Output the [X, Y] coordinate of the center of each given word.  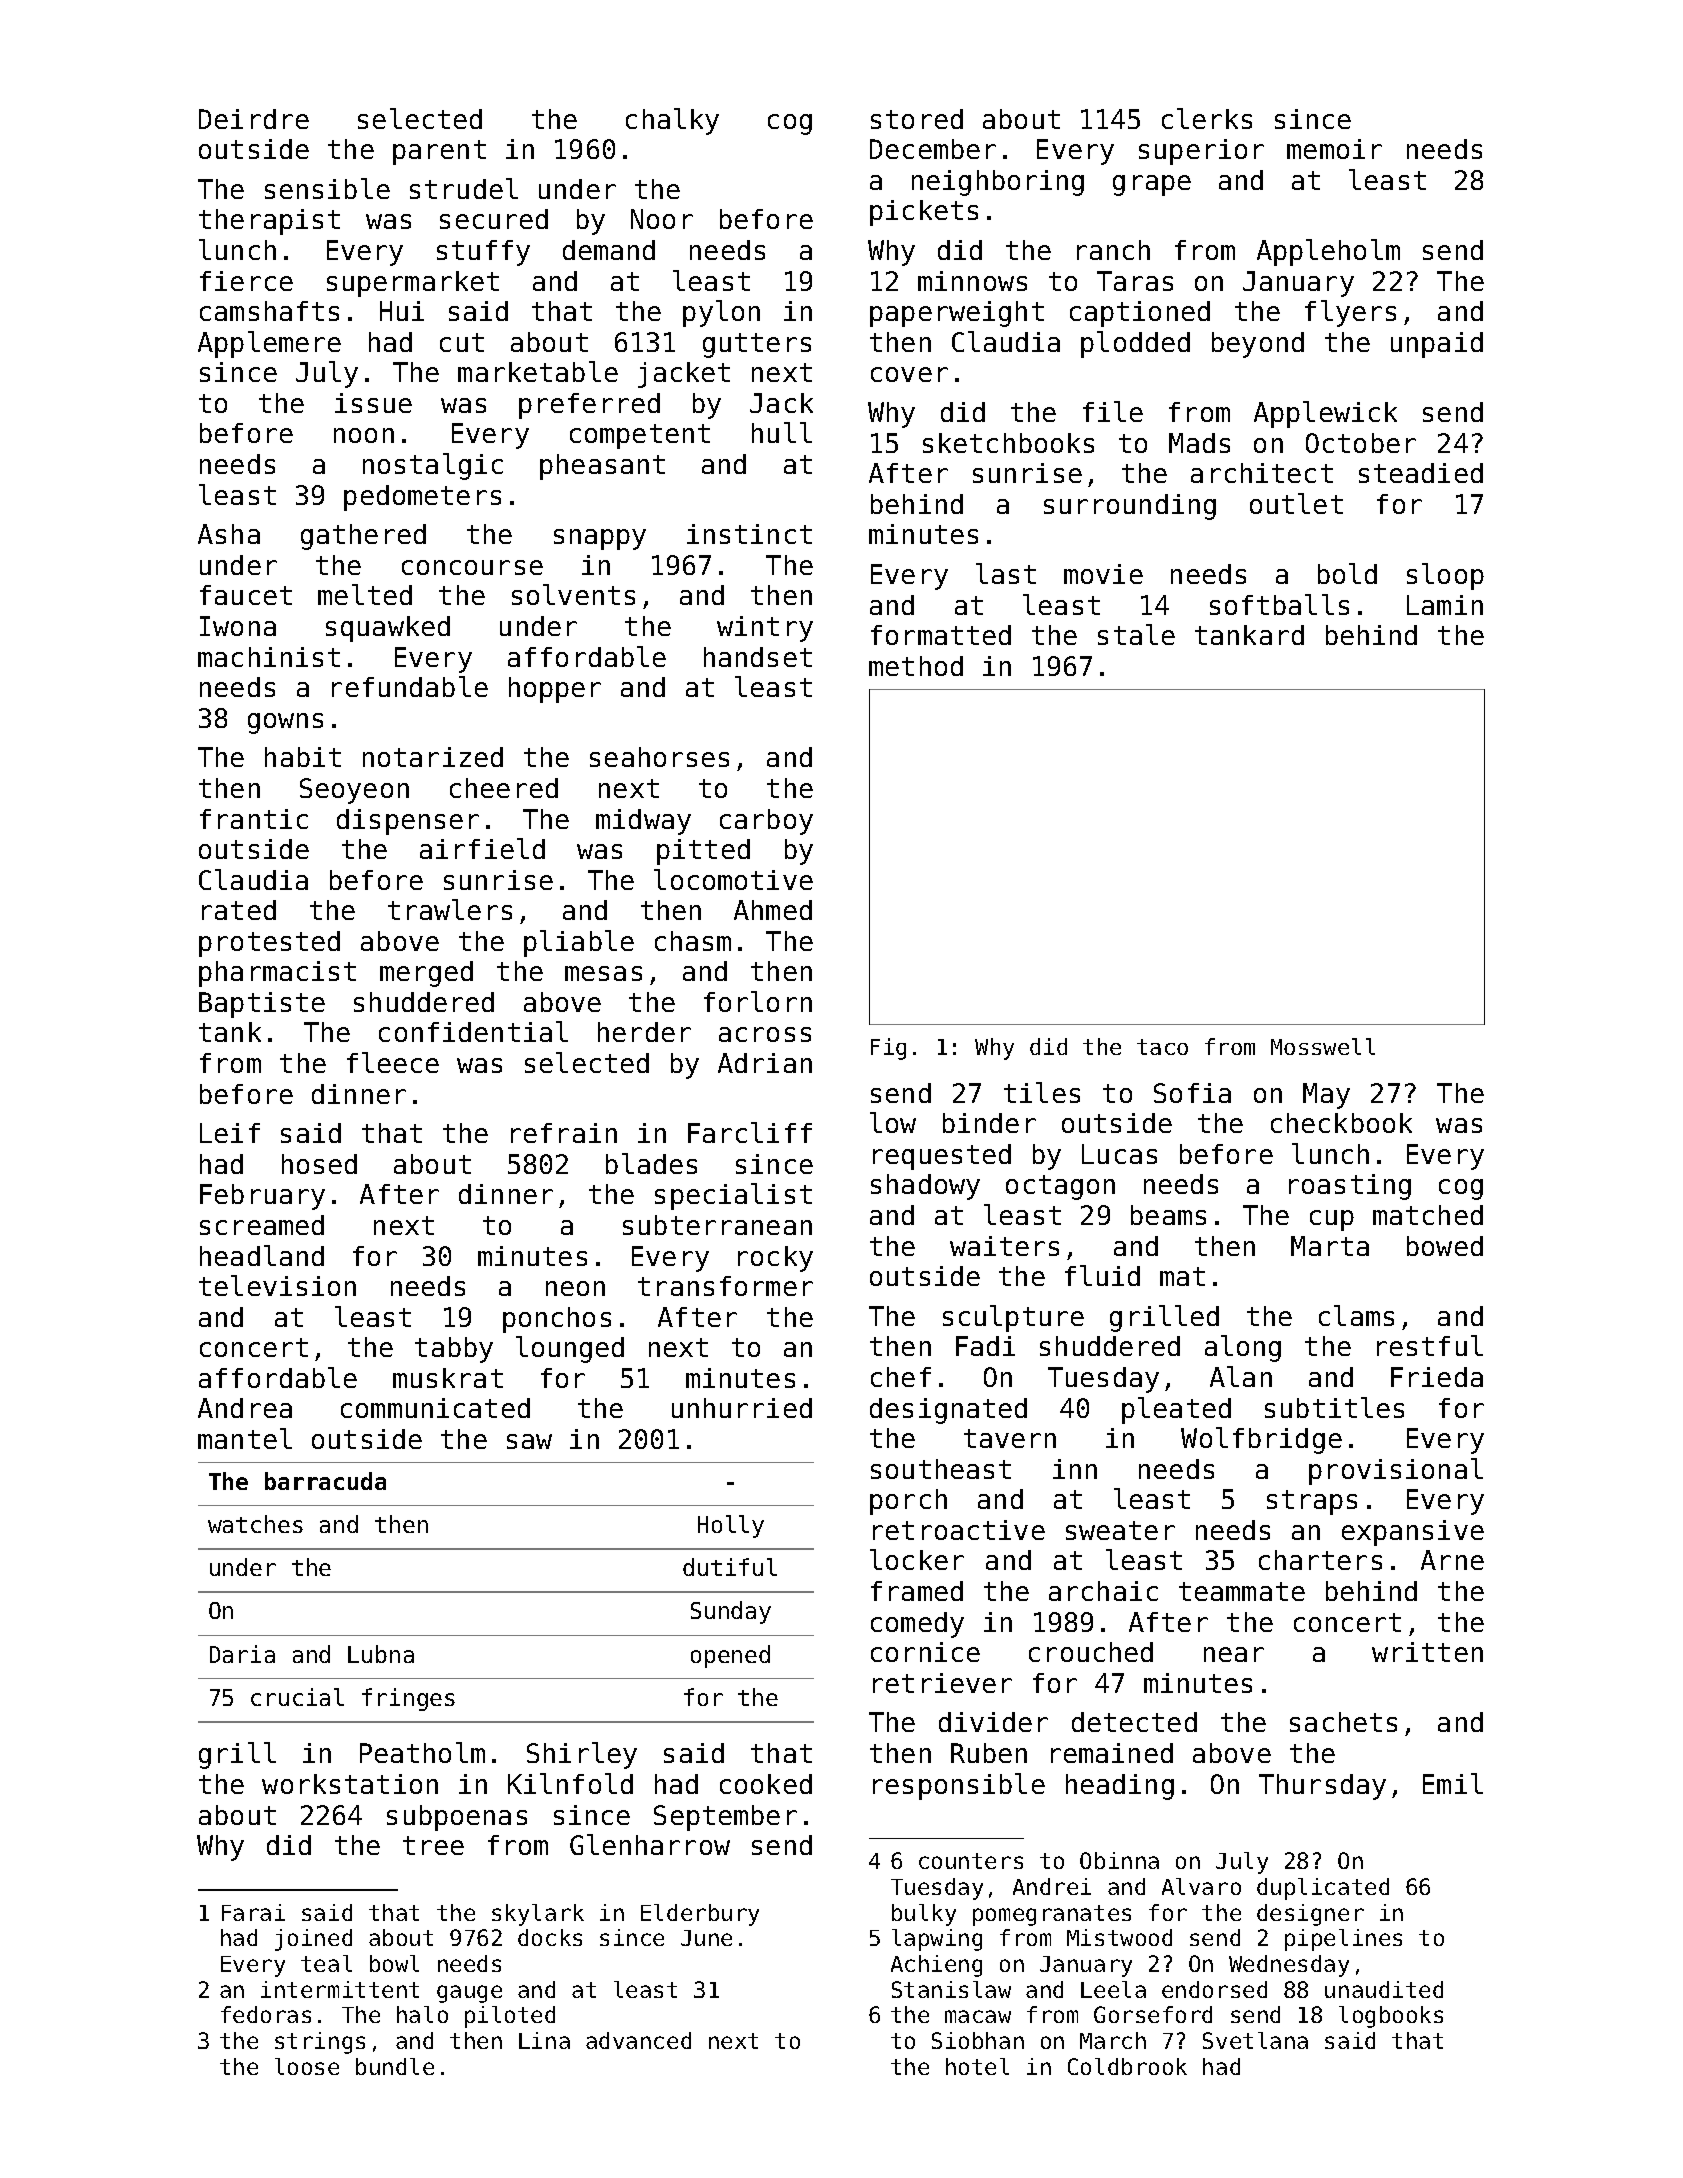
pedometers [422, 498]
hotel [977, 2066]
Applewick [1325, 414]
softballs [1279, 604]
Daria [242, 1654]
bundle [395, 2066]
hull [782, 432]
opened [730, 1656]
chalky [672, 121]
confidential [473, 1031]
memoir [1334, 149]
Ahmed [773, 910]
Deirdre [254, 119]
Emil [1453, 1783]
